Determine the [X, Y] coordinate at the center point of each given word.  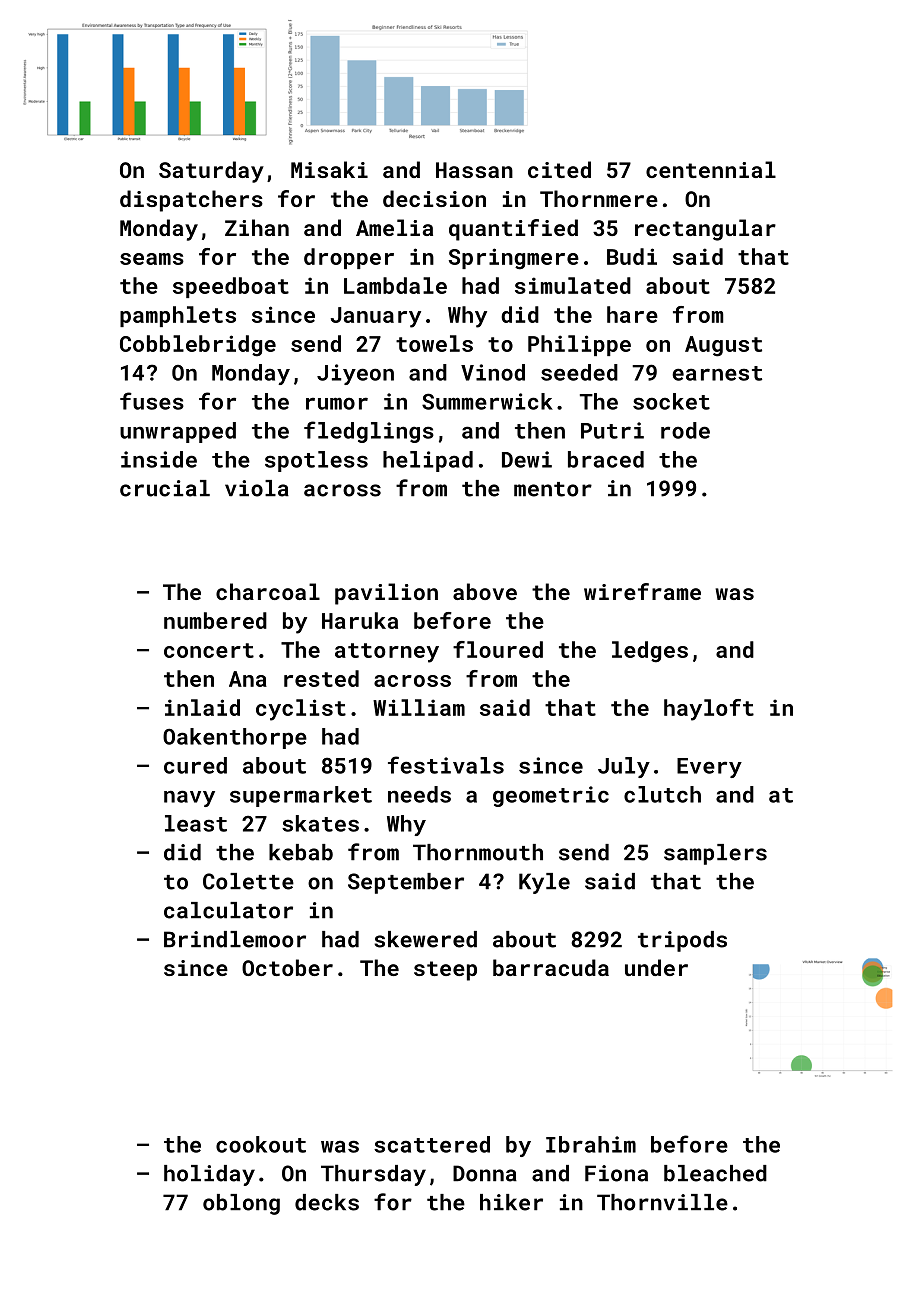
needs [419, 794]
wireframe [642, 591]
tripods [682, 941]
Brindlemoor [235, 939]
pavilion [386, 594]
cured [195, 765]
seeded [579, 372]
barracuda [551, 967]
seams [152, 259]
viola [257, 488]
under [656, 967]
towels [434, 343]
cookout [261, 1144]
